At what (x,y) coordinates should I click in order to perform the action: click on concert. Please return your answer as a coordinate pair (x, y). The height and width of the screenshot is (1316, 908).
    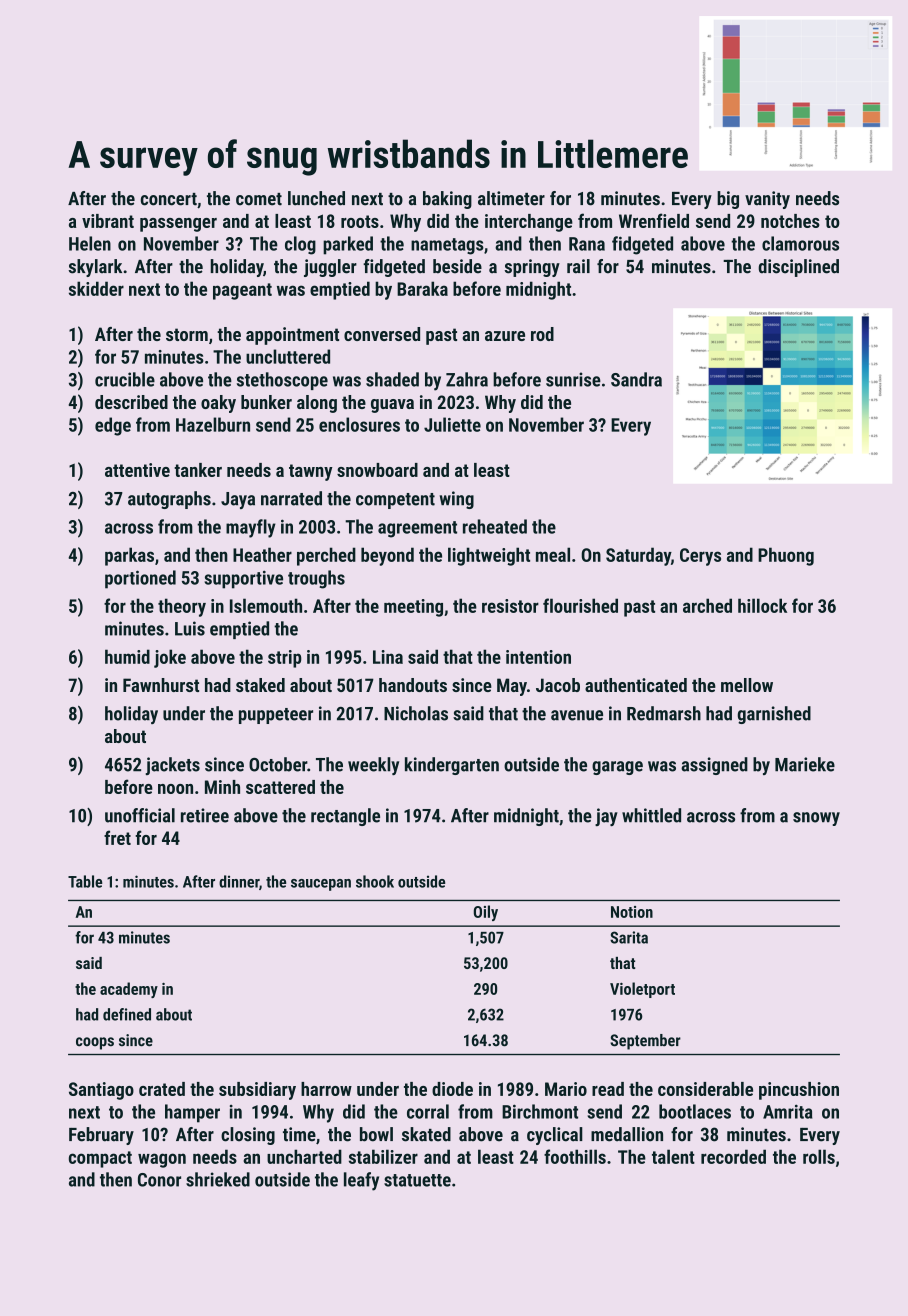
    Looking at the image, I should click on (169, 199).
